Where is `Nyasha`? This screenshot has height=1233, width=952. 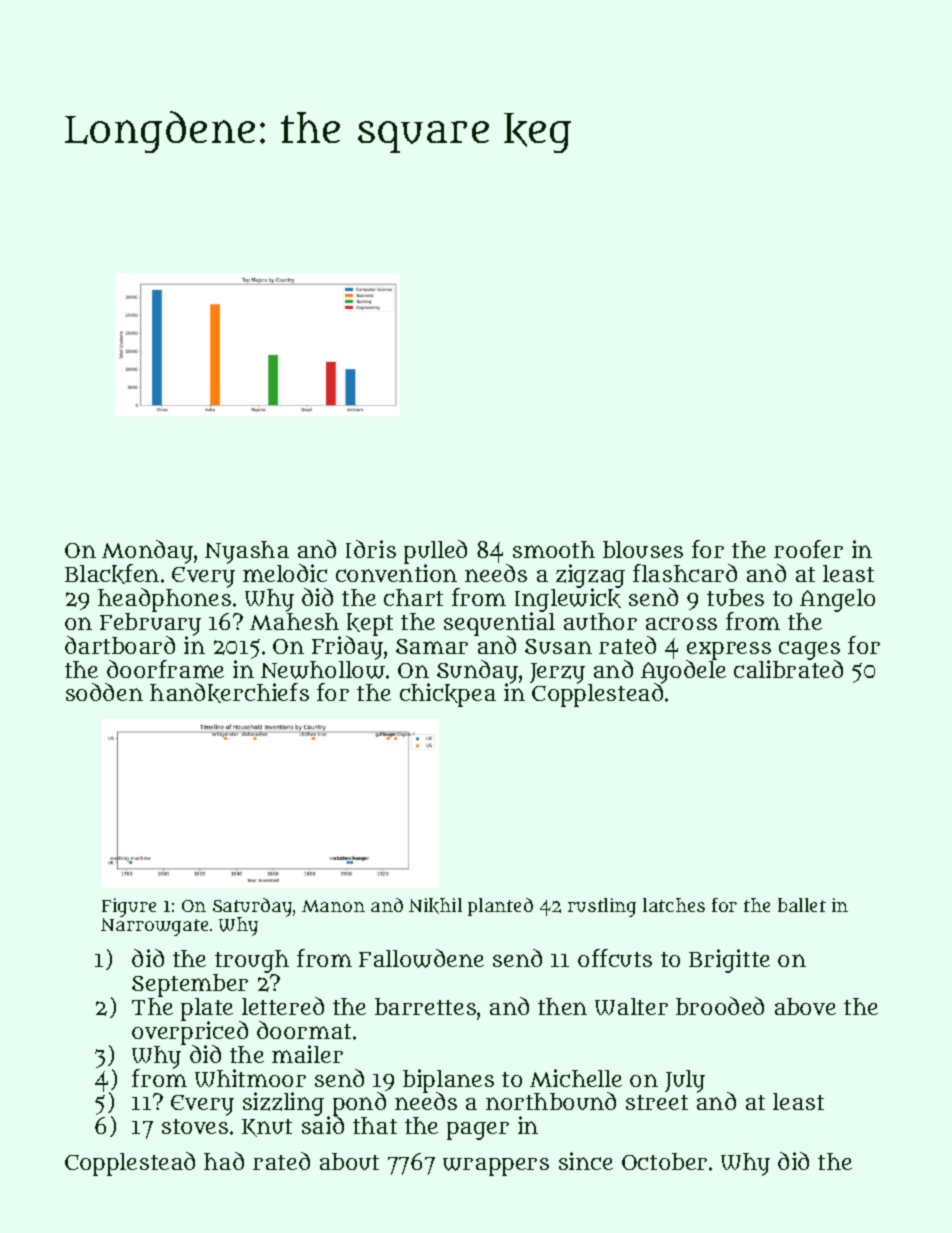 Nyasha is located at coordinates (247, 552).
